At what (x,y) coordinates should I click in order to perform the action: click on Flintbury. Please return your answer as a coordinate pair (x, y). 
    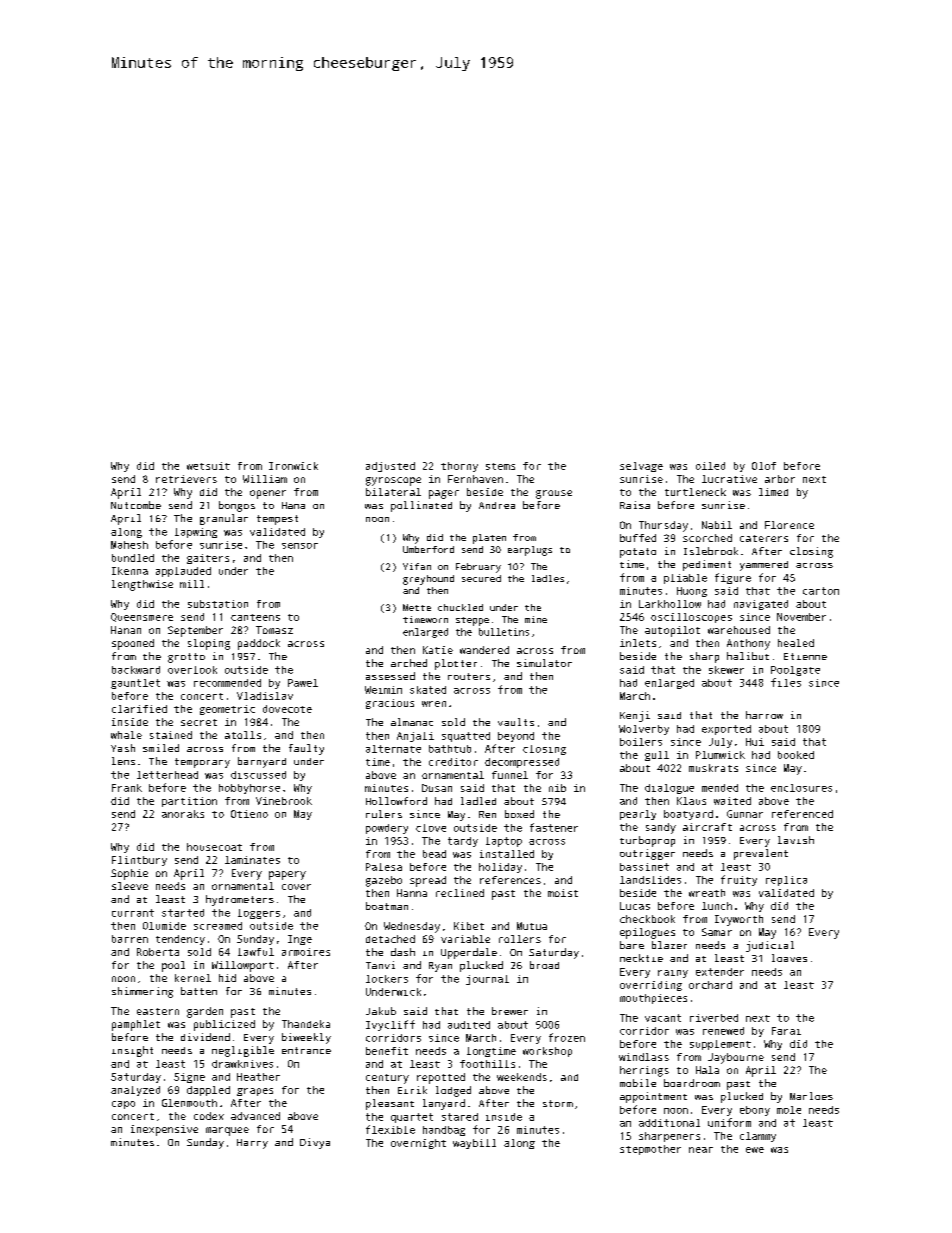
    Looking at the image, I should click on (139, 861).
